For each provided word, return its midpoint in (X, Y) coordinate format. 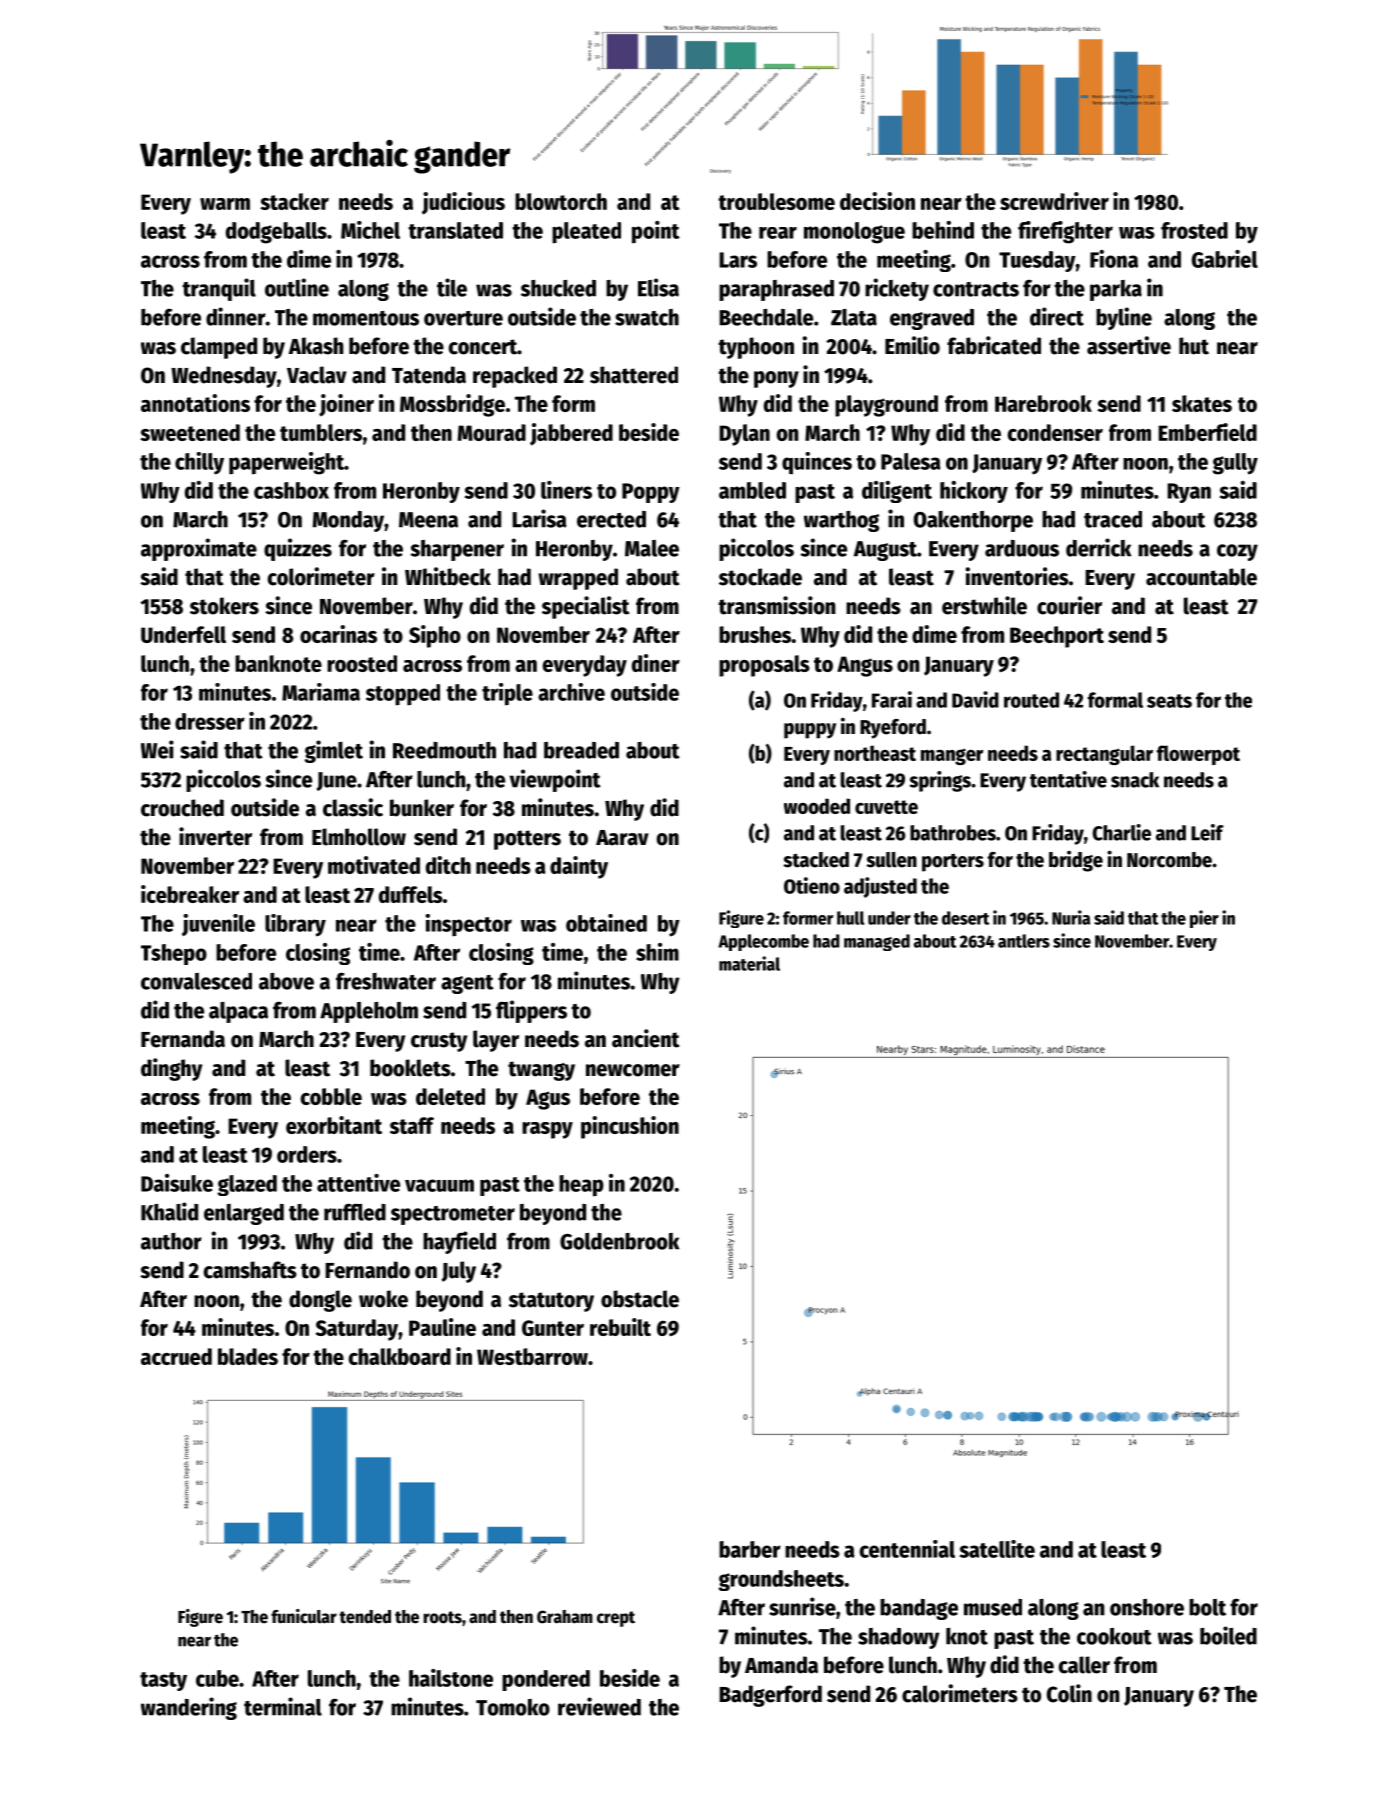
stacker (294, 201)
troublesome (776, 201)
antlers (1024, 941)
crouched (182, 808)
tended (365, 1617)
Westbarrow (532, 1356)
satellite (997, 1549)
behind (943, 230)
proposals (764, 666)
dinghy (171, 1069)
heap (581, 1186)
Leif (1207, 832)
